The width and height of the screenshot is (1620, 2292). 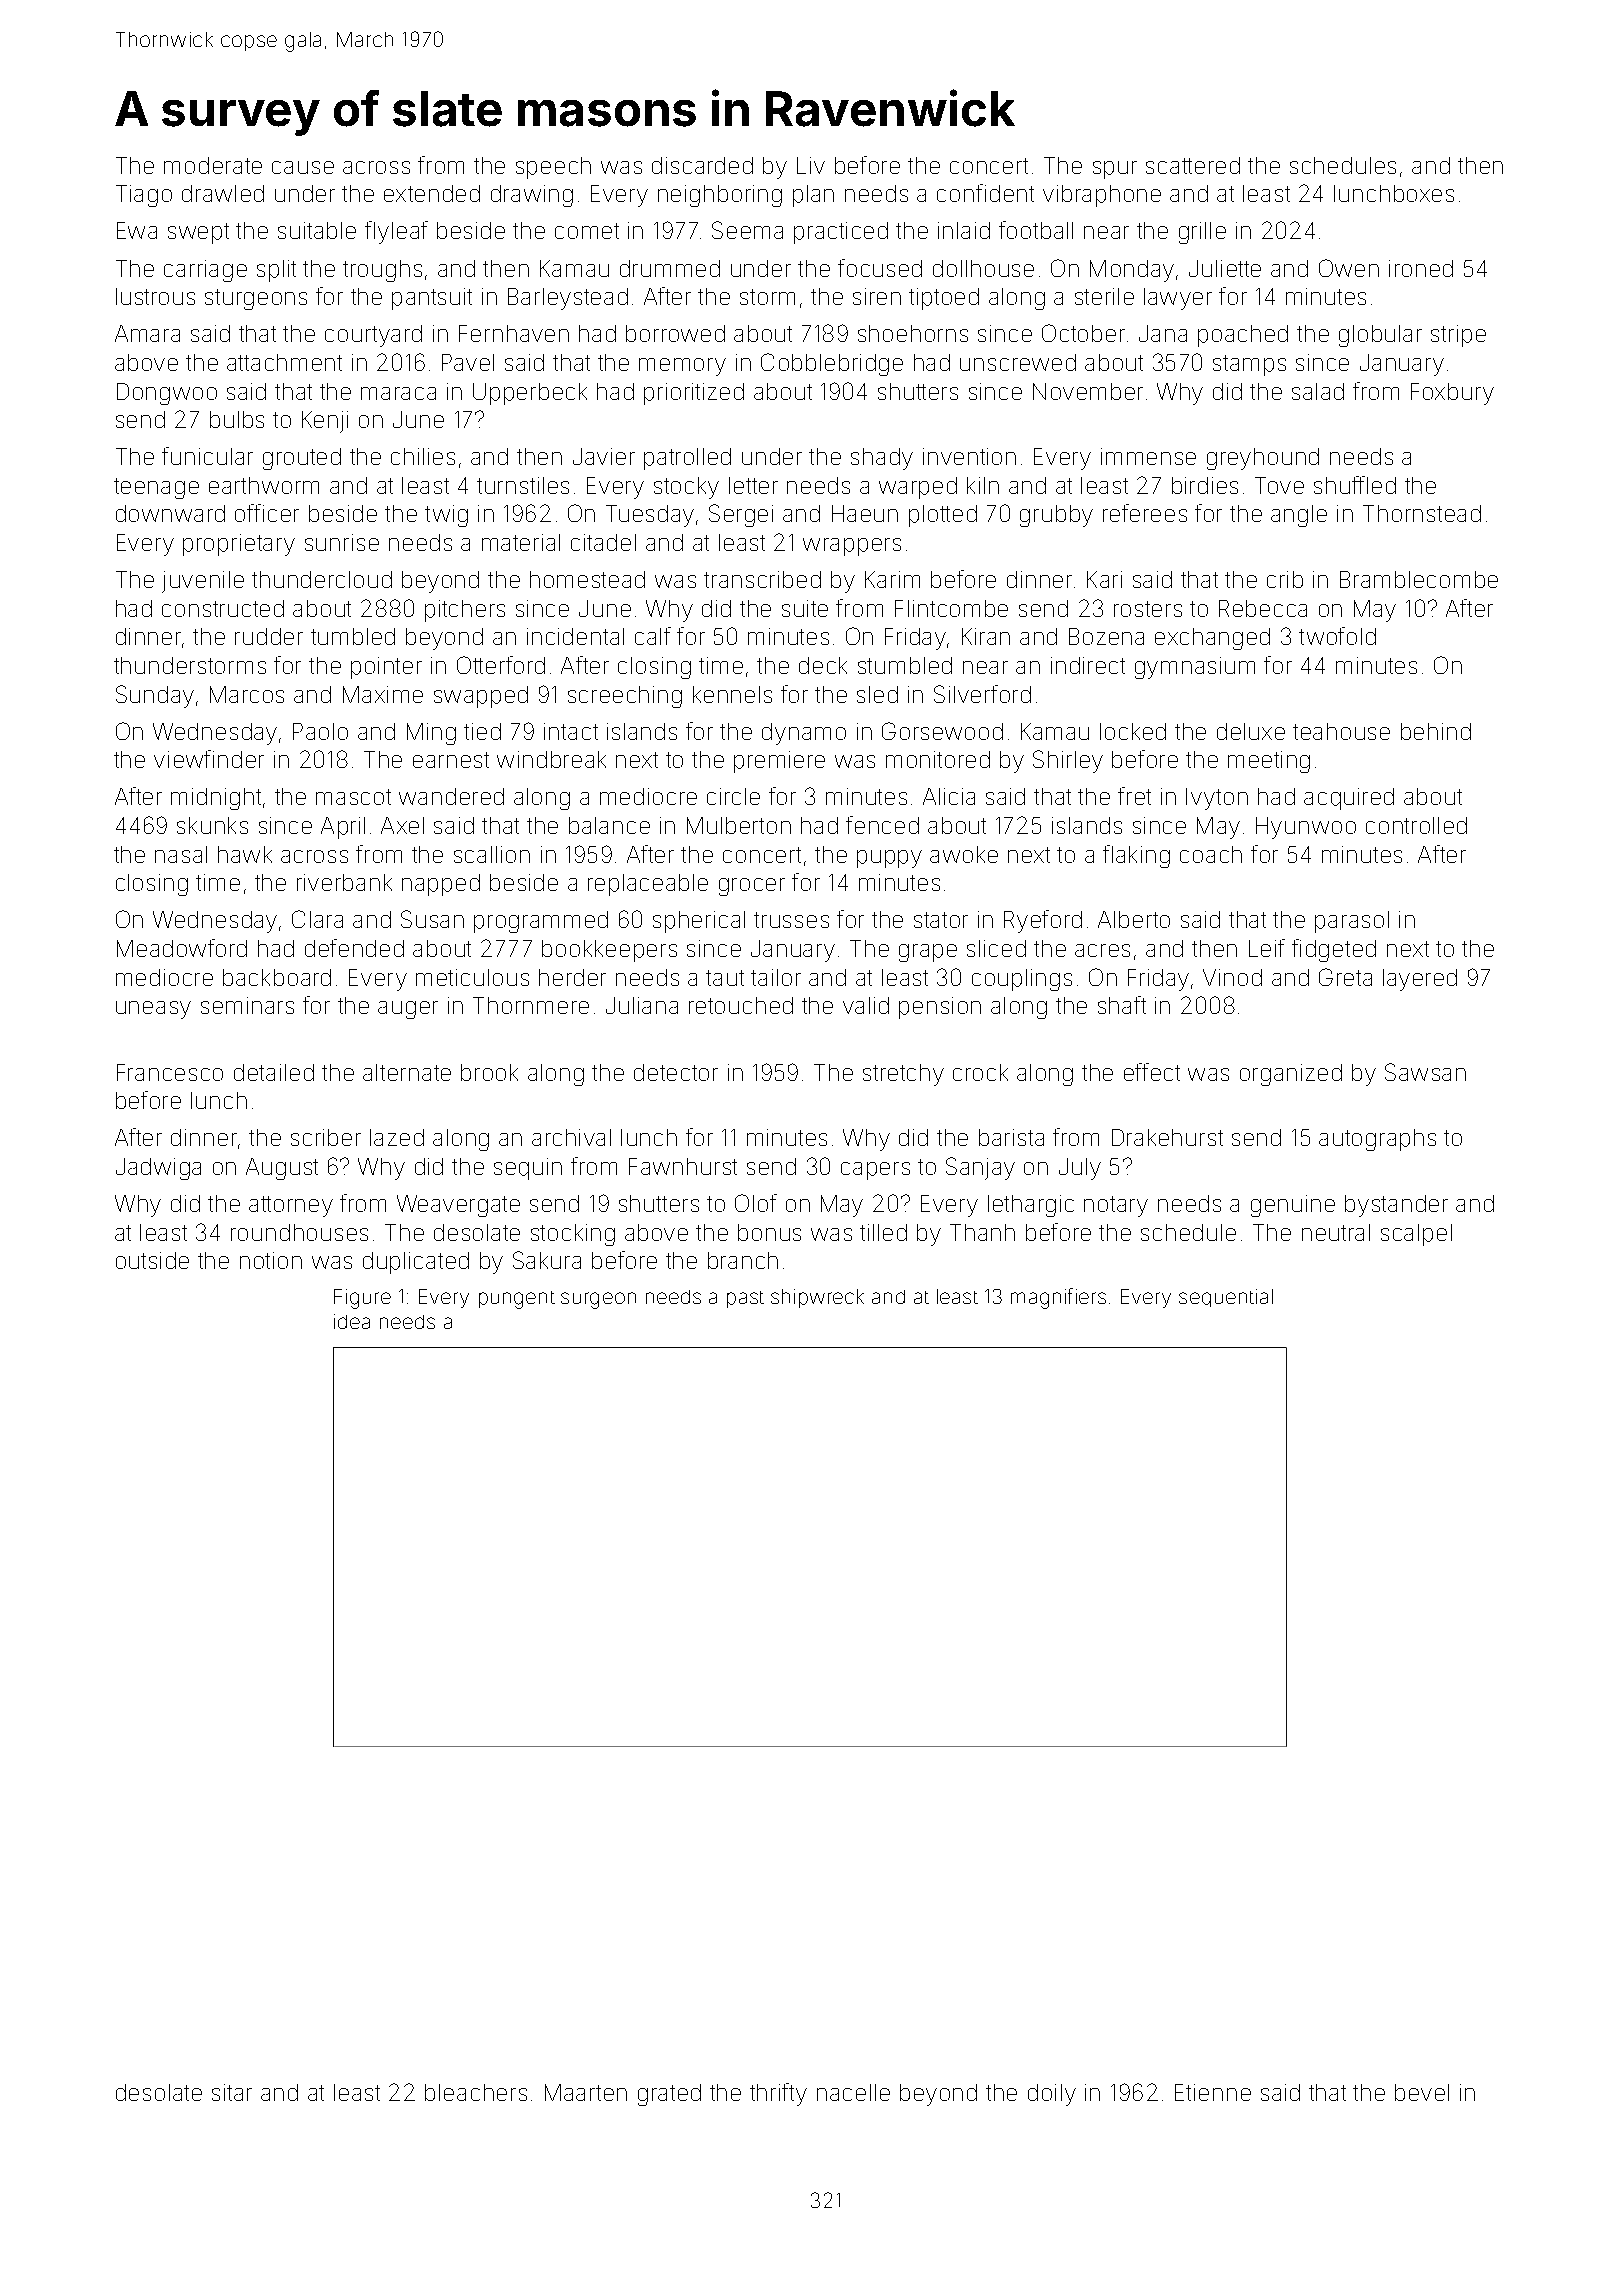 What do you see at coordinates (811, 165) in the screenshot?
I see `Liv` at bounding box center [811, 165].
